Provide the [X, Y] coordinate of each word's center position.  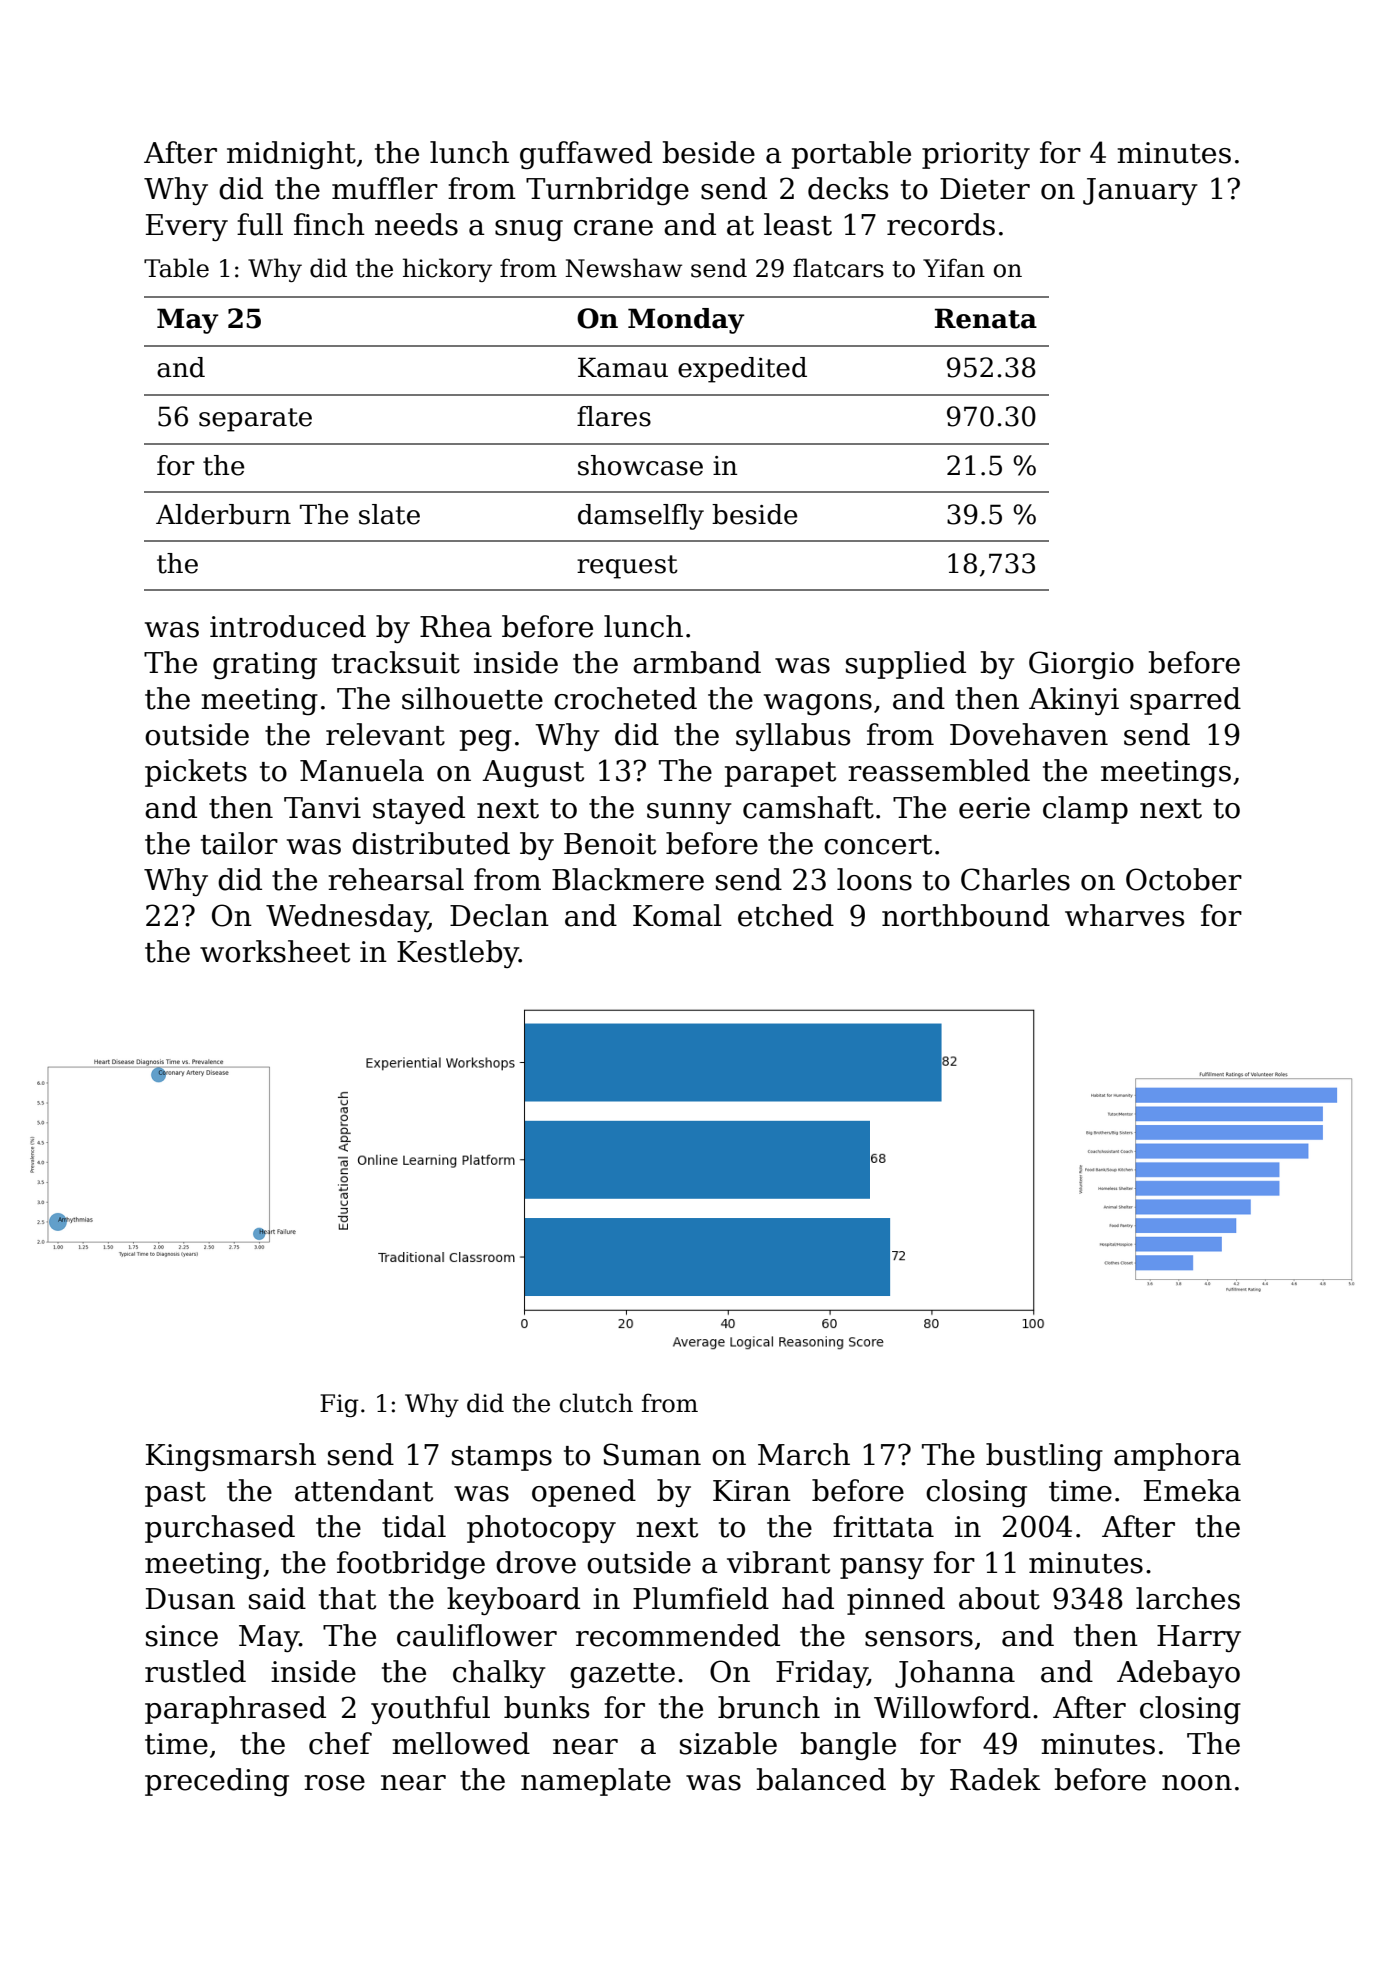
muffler [385, 188]
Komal [677, 915]
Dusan [190, 1599]
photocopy [541, 1529]
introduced [288, 626]
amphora [1177, 1457]
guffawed [586, 155]
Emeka [1192, 1490]
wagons [818, 704]
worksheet [275, 951]
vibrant [778, 1562]
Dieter [985, 189]
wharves [1124, 915]
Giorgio [1081, 665]
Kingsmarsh [231, 1457]
